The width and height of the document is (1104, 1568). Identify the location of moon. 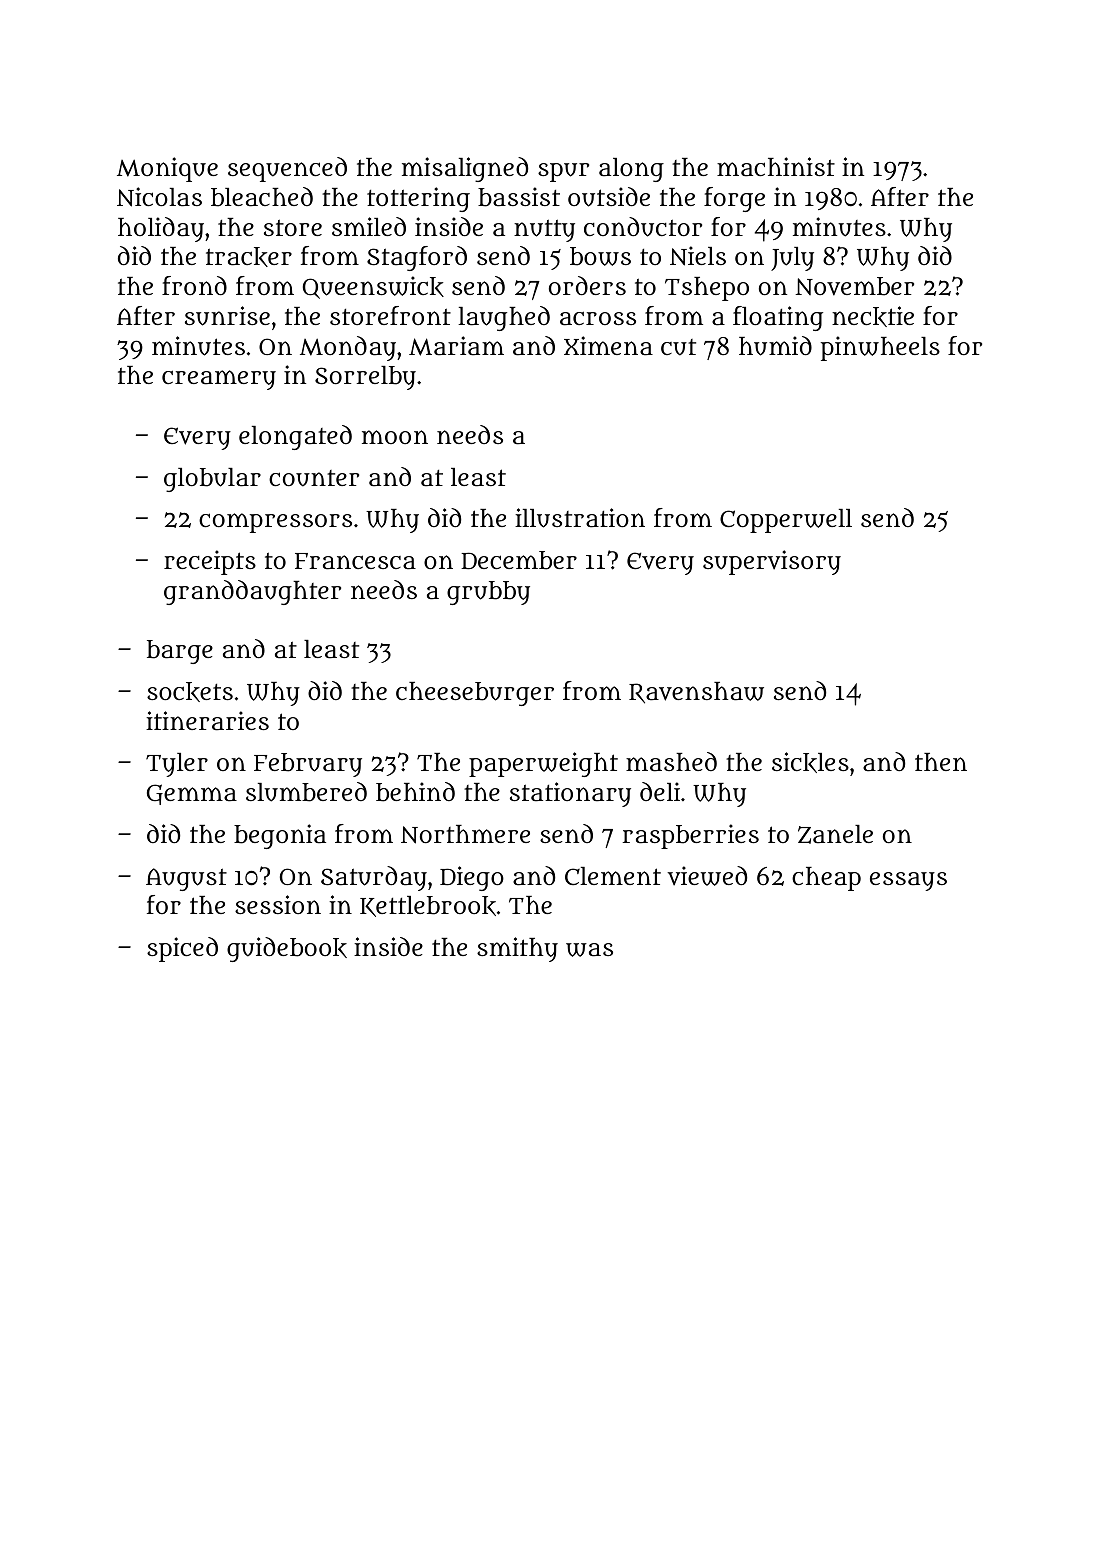
(395, 437).
